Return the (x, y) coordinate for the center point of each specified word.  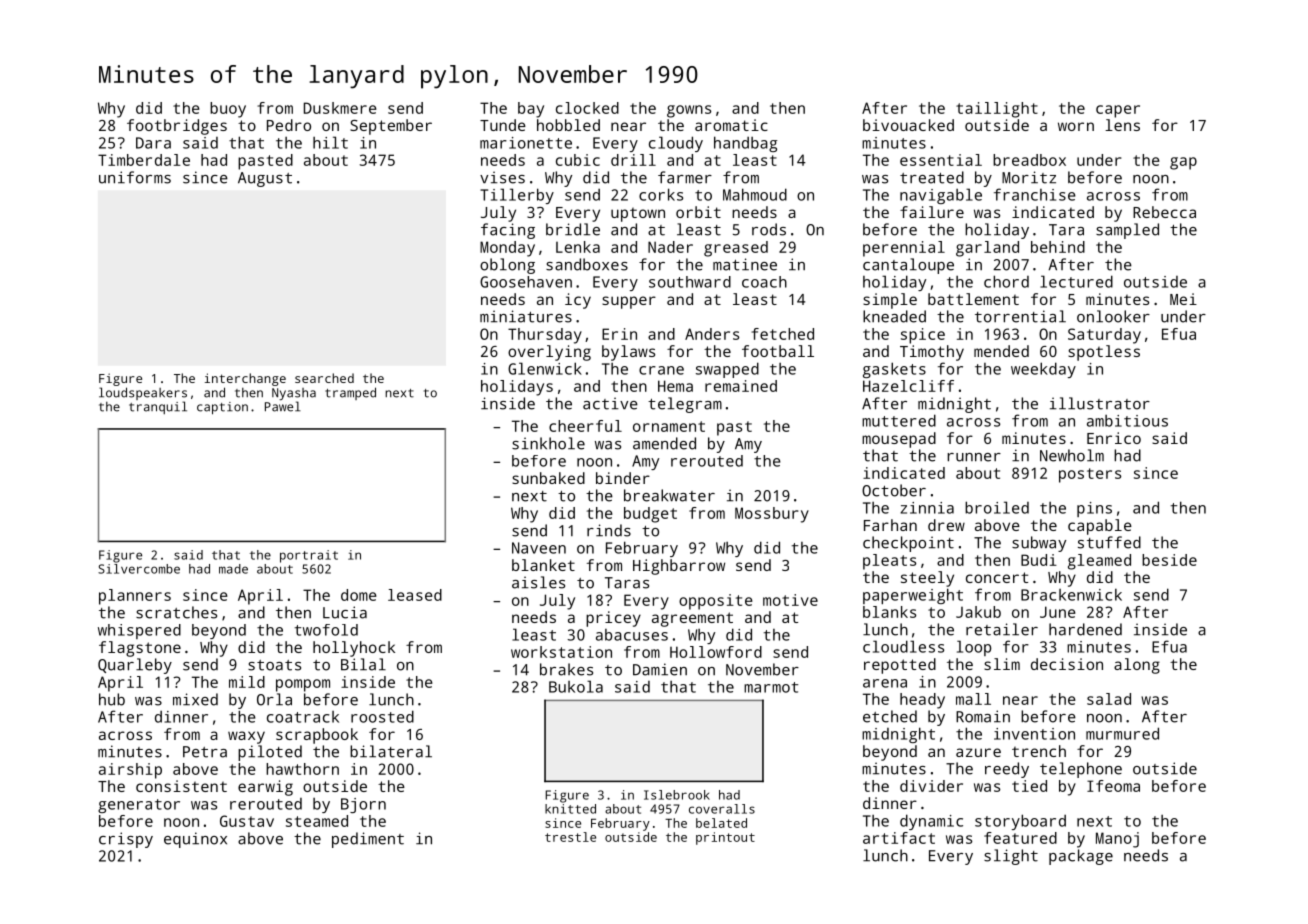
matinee (745, 264)
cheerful (585, 426)
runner (974, 457)
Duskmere (340, 108)
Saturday (1104, 336)
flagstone (140, 649)
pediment (368, 840)
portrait (309, 556)
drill (633, 160)
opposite (716, 602)
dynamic (931, 822)
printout (725, 838)
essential (941, 160)
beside (1169, 560)
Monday (507, 249)
